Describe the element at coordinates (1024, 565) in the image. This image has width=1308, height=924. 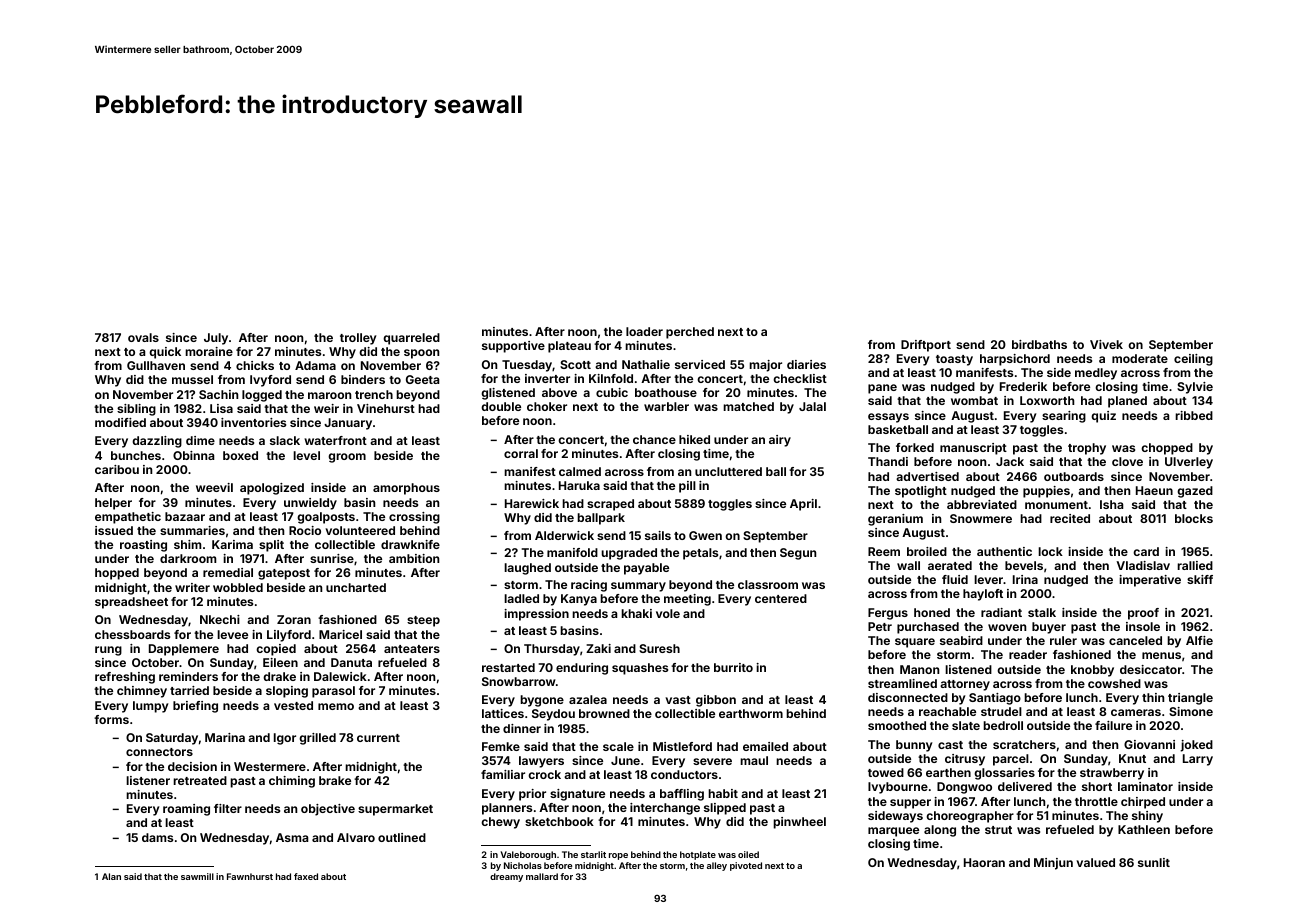
I see `bevels` at that location.
